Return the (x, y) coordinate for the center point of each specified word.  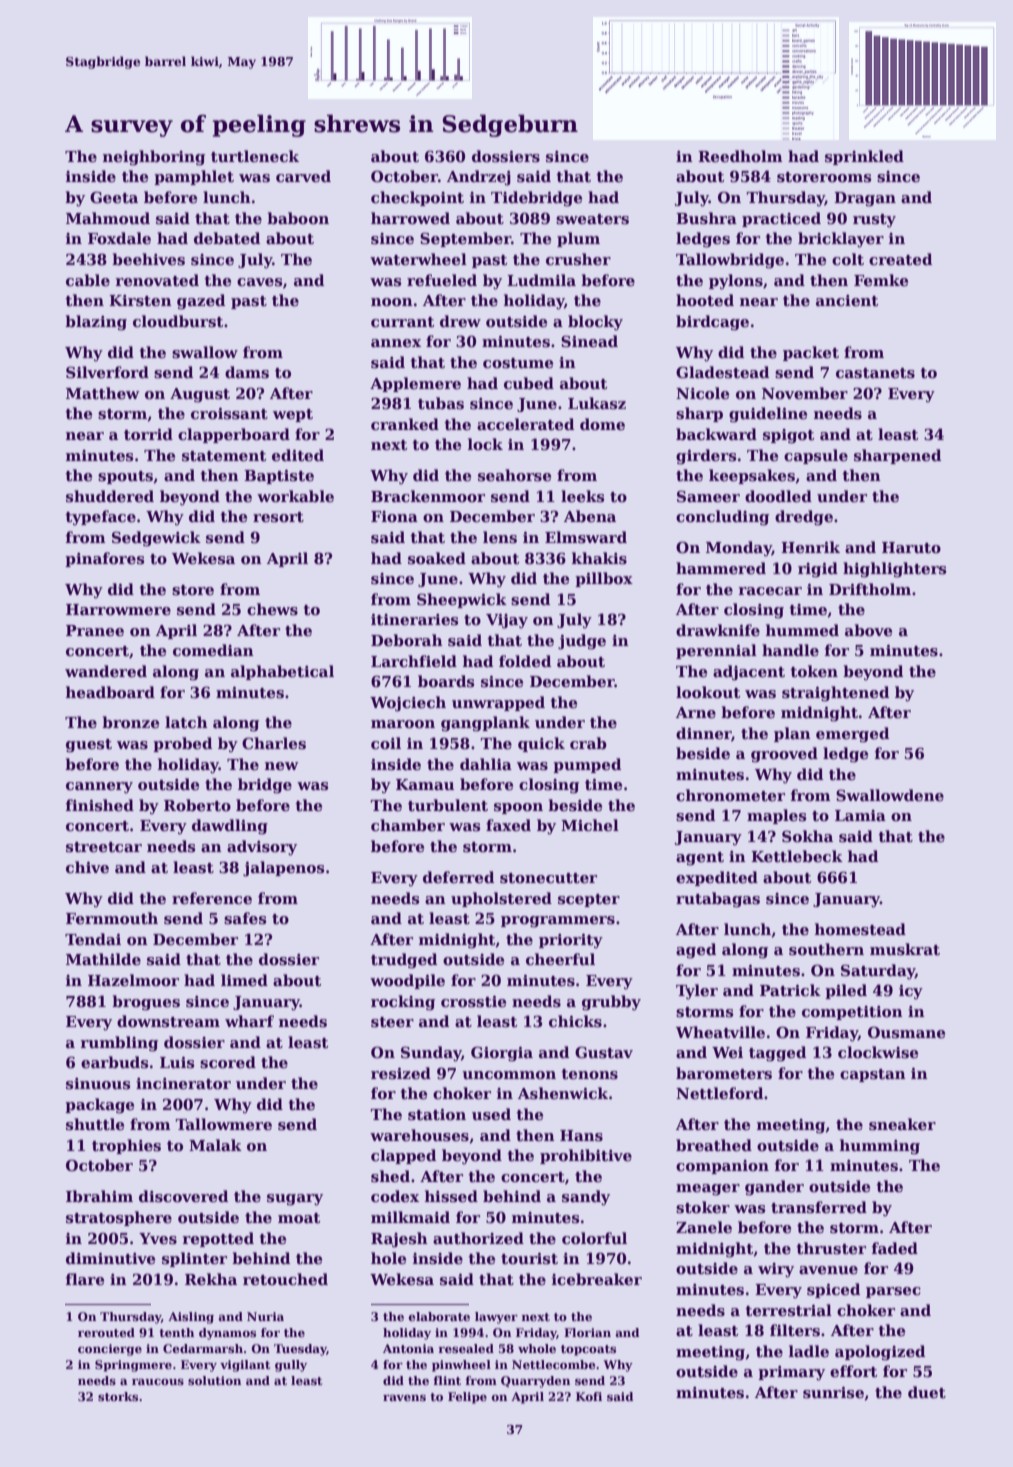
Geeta (114, 197)
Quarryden (535, 1382)
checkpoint (417, 198)
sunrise (833, 1393)
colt (848, 259)
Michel (590, 825)
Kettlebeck (797, 856)
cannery (99, 788)
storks (118, 1396)
